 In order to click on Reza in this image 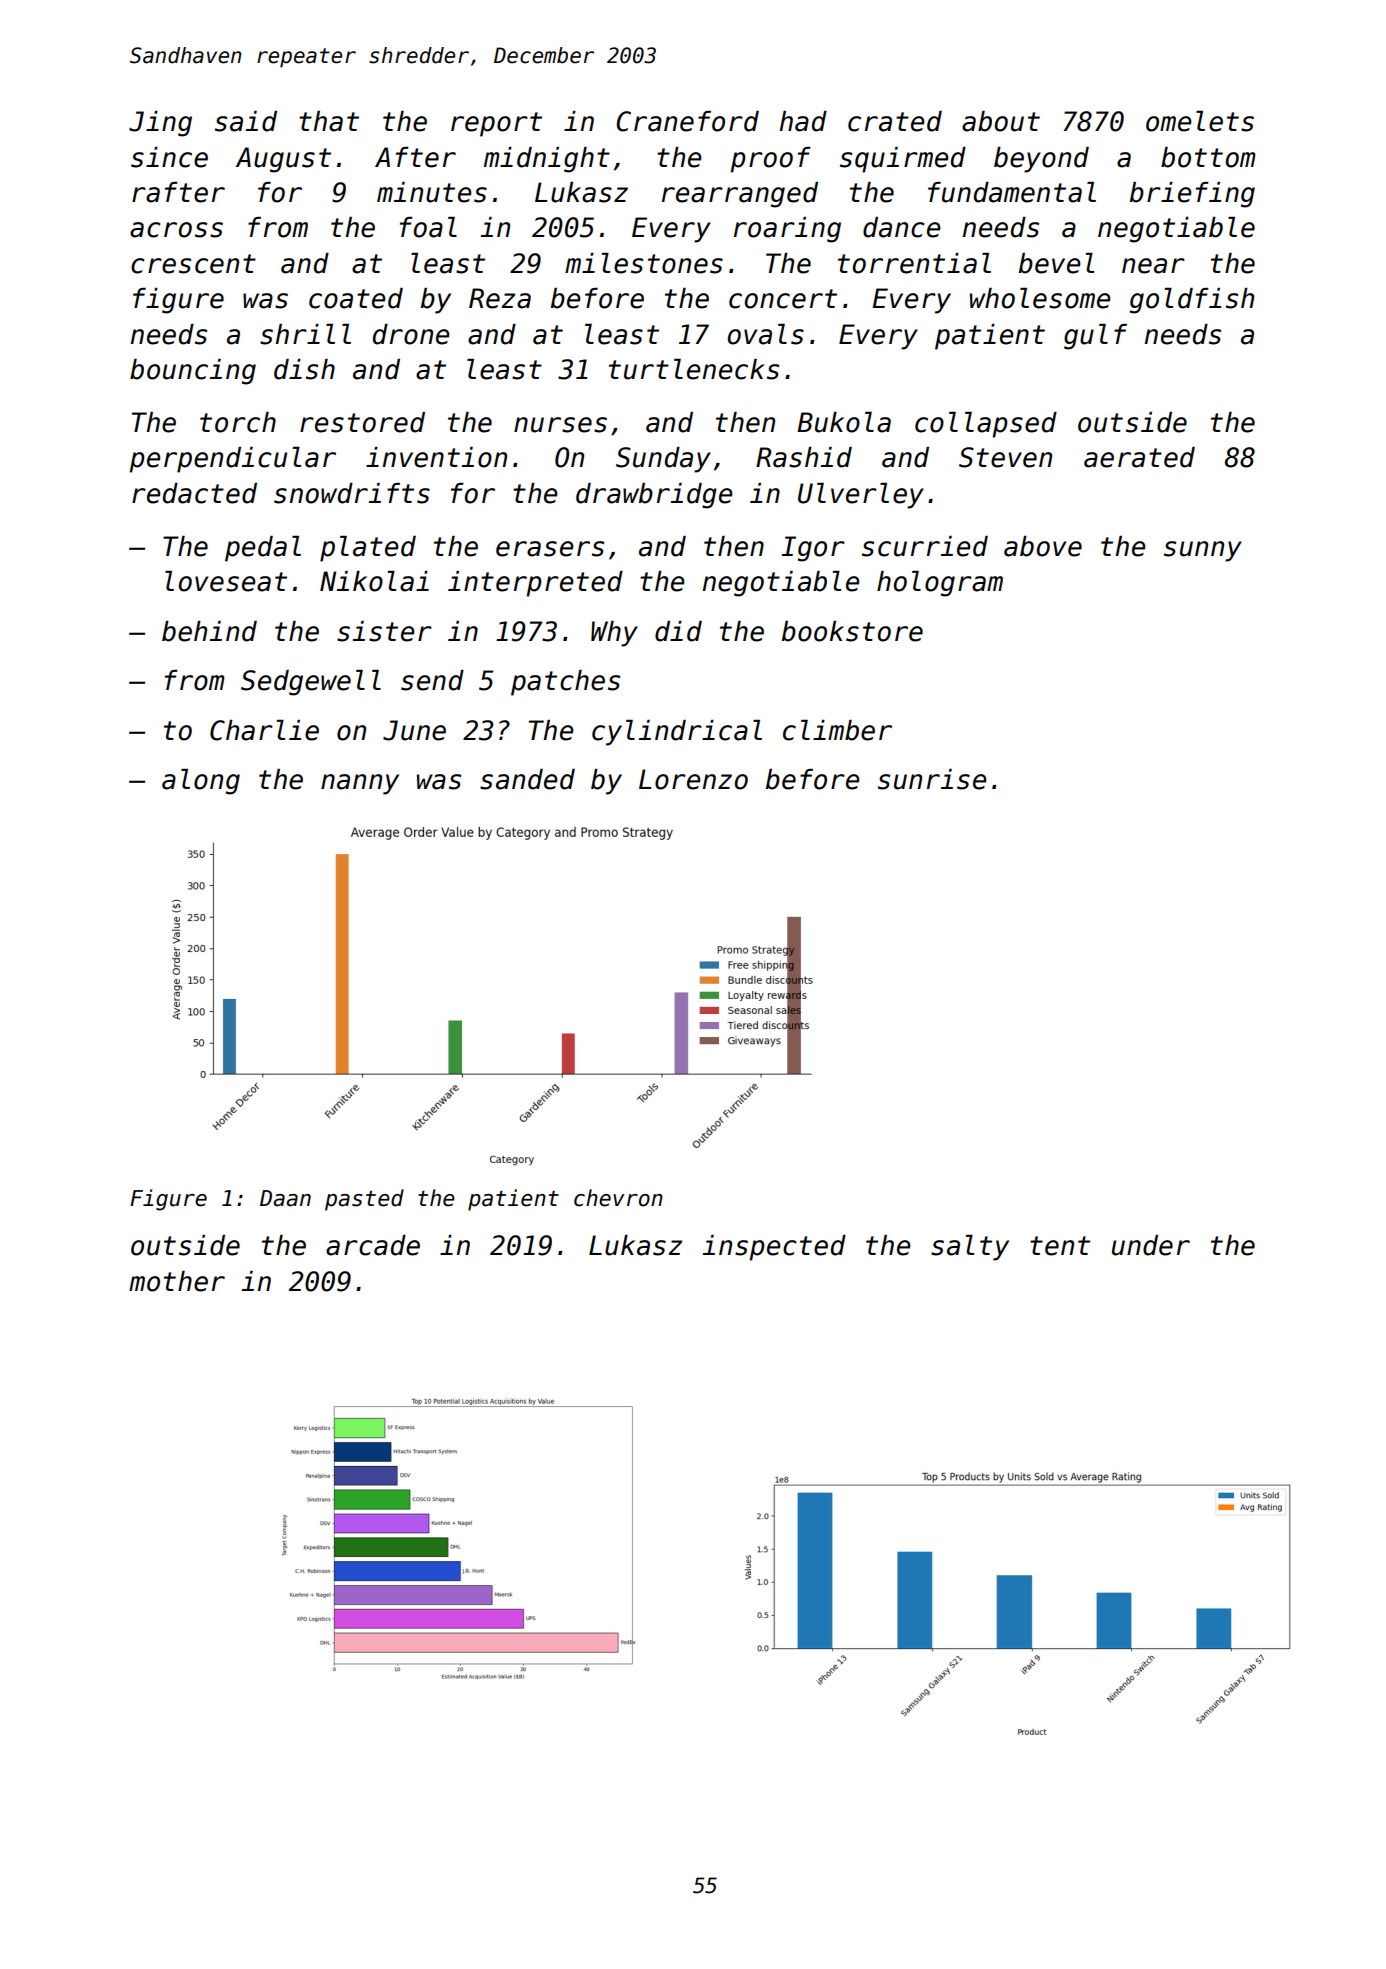, I will do `click(500, 298)`.
